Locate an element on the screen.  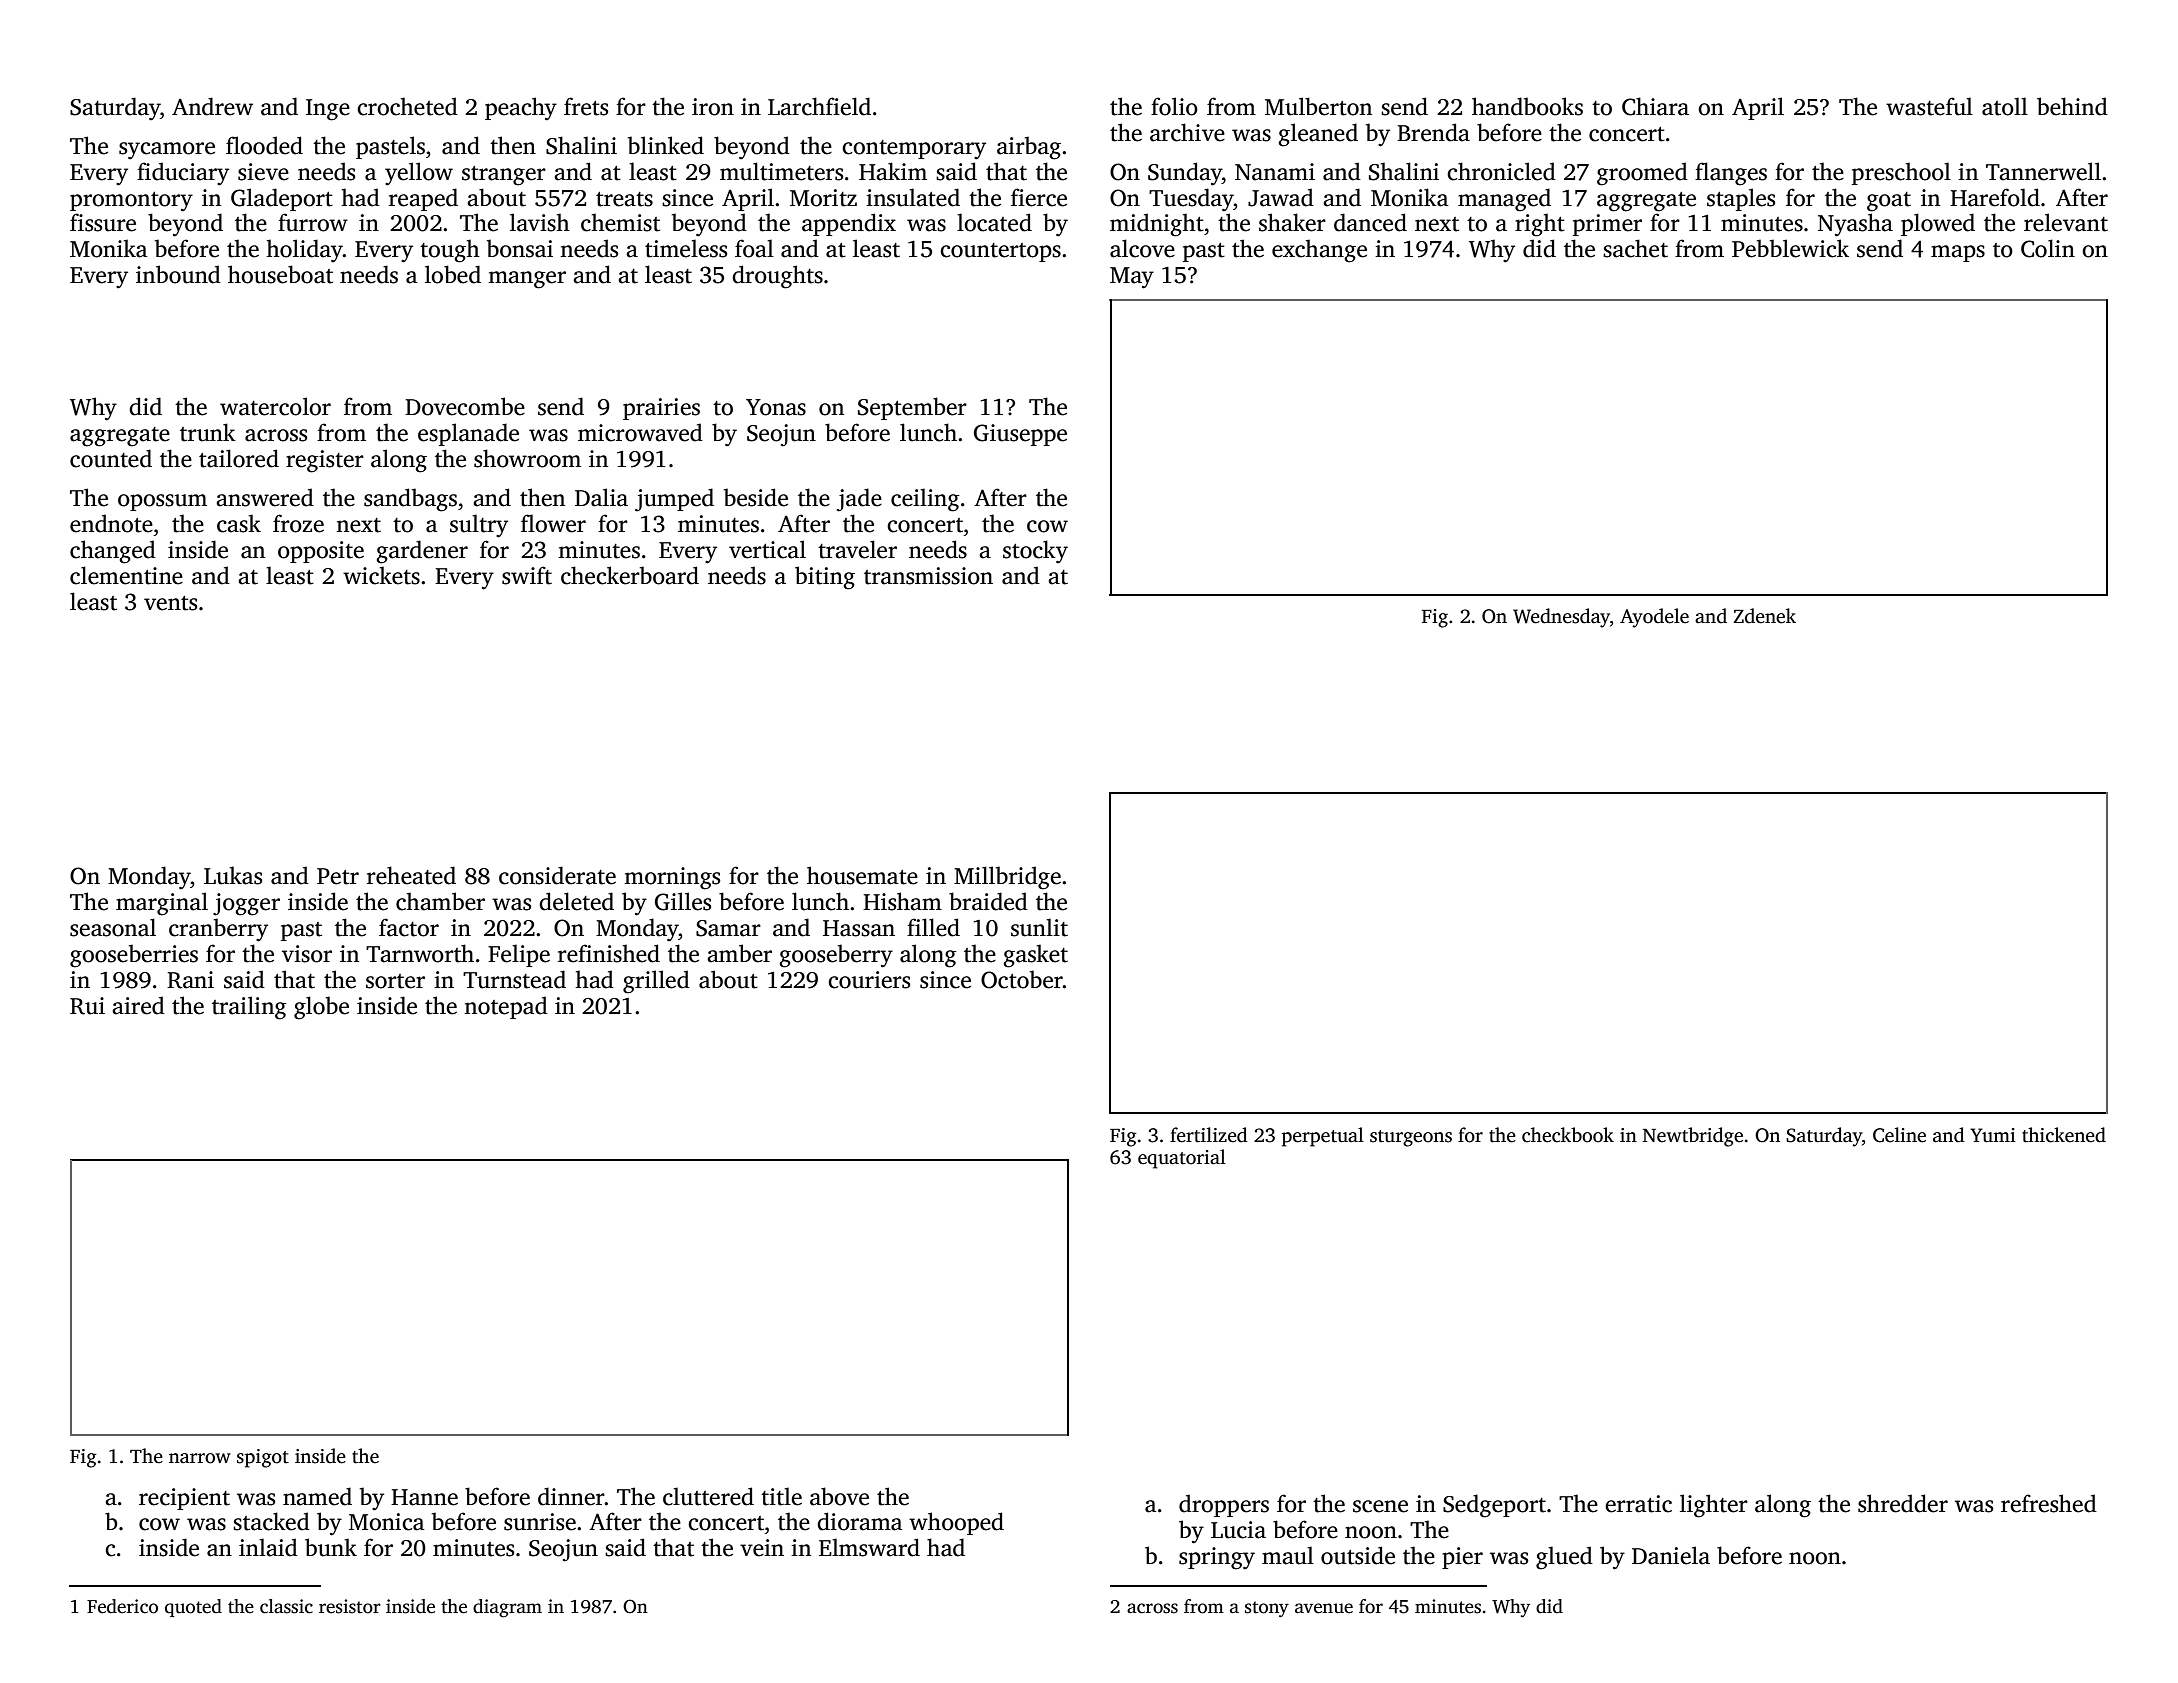
stranger is located at coordinates (504, 176).
